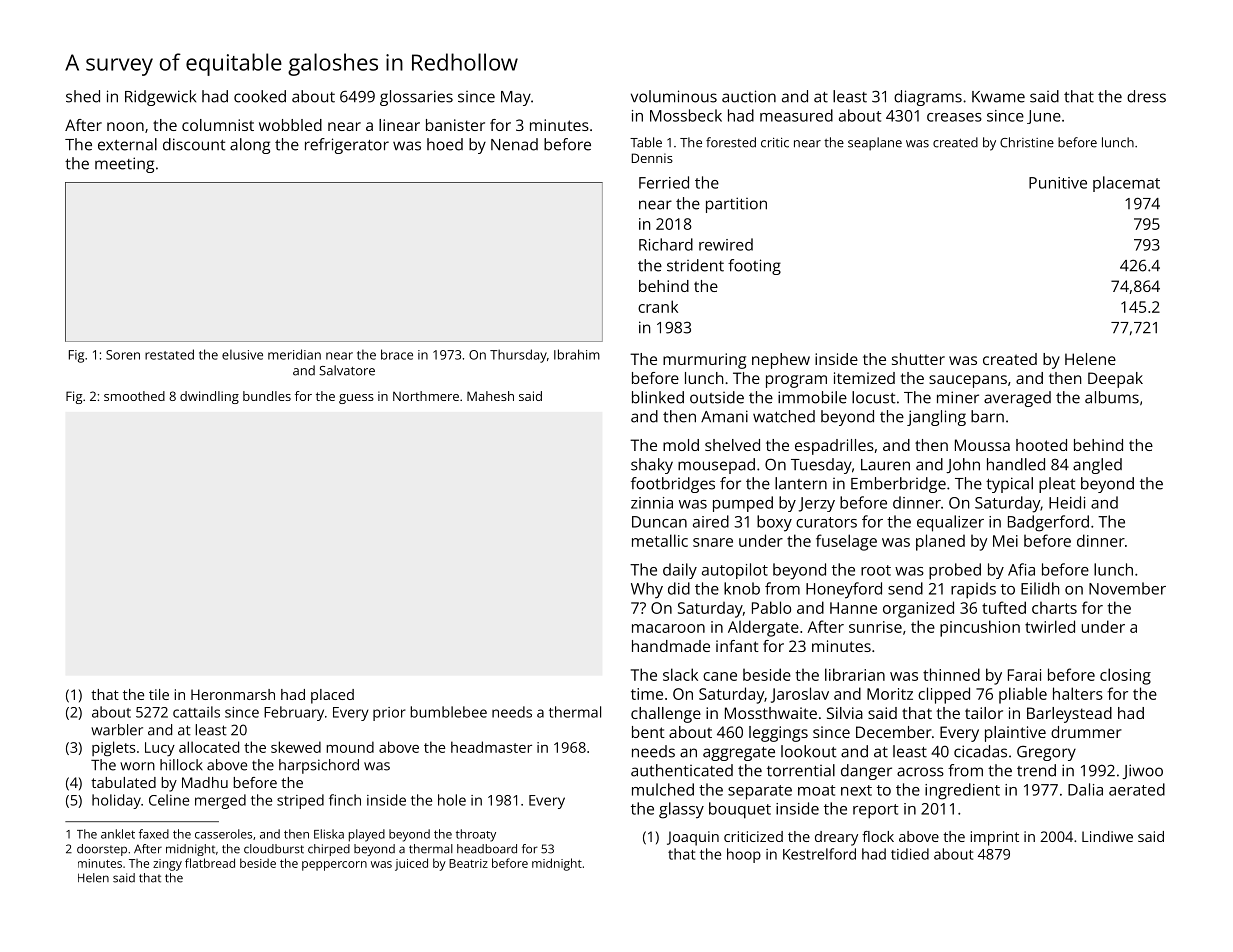 This screenshot has width=1233, height=952. What do you see at coordinates (294, 354) in the screenshot?
I see `meridian` at bounding box center [294, 354].
